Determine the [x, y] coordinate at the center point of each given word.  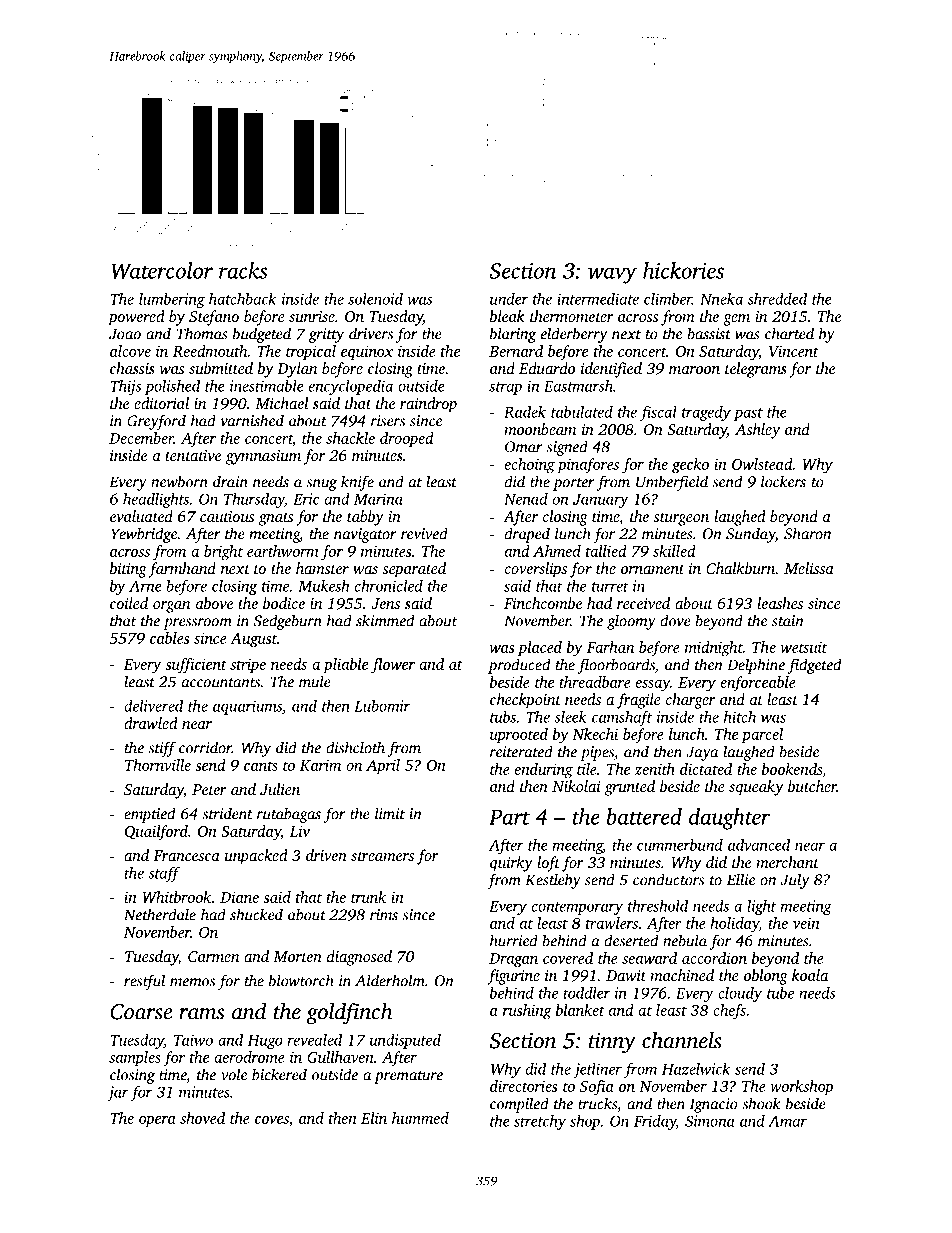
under [509, 299]
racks [243, 270]
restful [144, 982]
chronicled [389, 586]
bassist [709, 333]
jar [118, 1093]
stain [788, 621]
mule [315, 681]
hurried [514, 940]
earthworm [283, 551]
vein [806, 923]
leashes [780, 603]
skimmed [385, 620]
